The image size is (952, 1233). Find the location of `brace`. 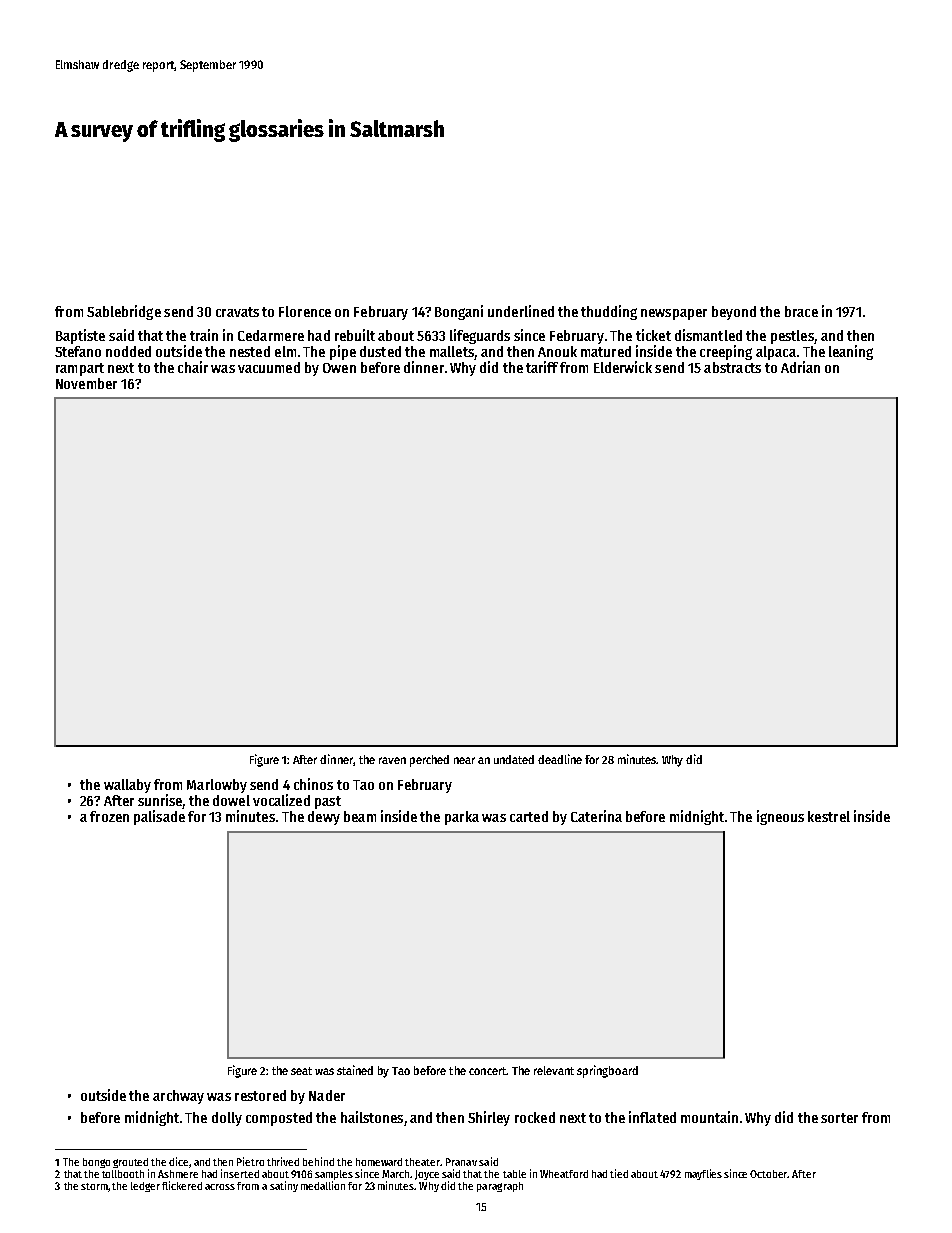

brace is located at coordinates (801, 311).
